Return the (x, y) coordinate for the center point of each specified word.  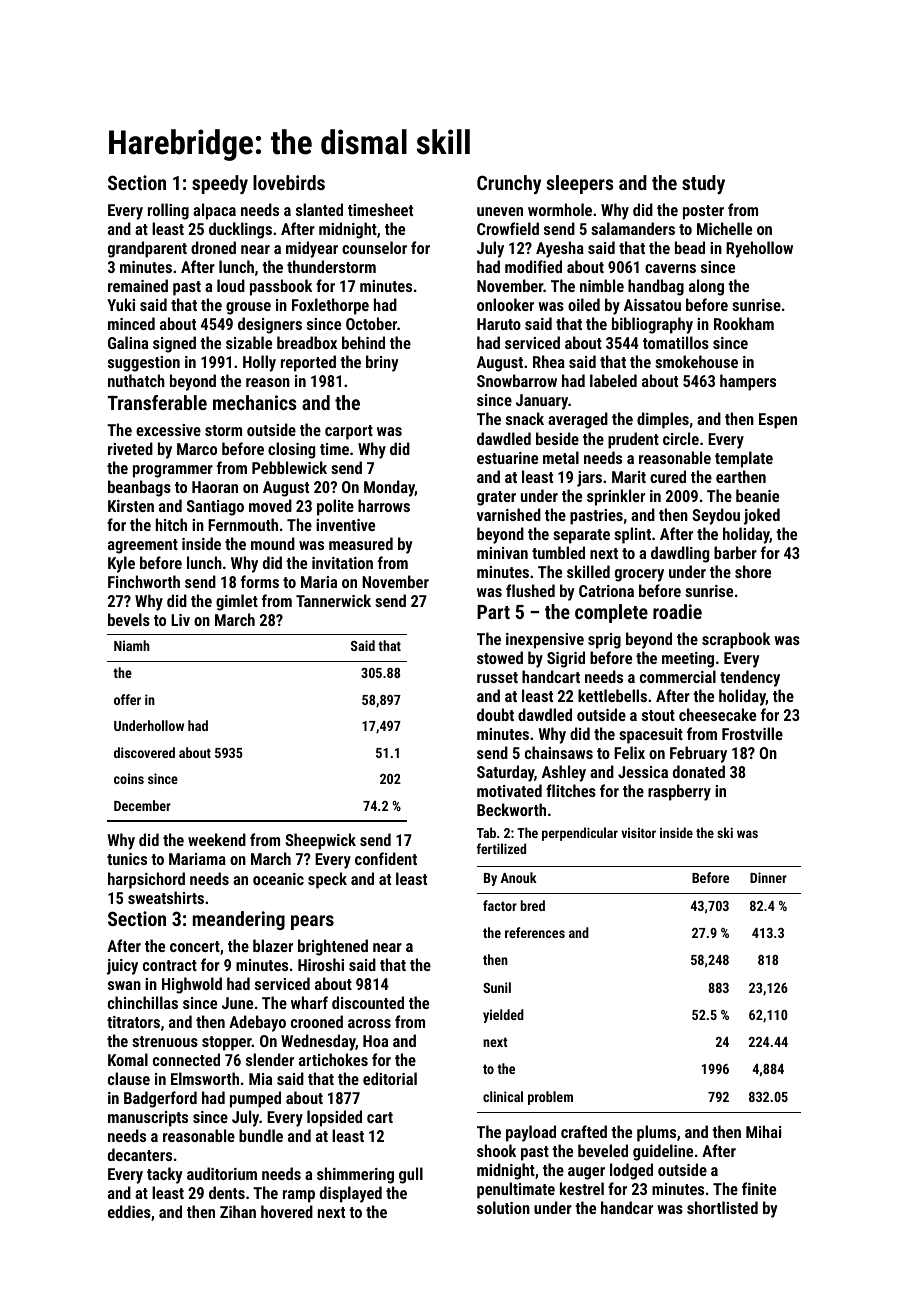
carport (349, 432)
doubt (495, 714)
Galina (128, 342)
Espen (778, 421)
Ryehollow (759, 249)
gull (411, 1175)
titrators (133, 1022)
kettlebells (612, 695)
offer (127, 699)
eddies (129, 1211)
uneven (500, 211)
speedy (220, 184)
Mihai (763, 1131)
